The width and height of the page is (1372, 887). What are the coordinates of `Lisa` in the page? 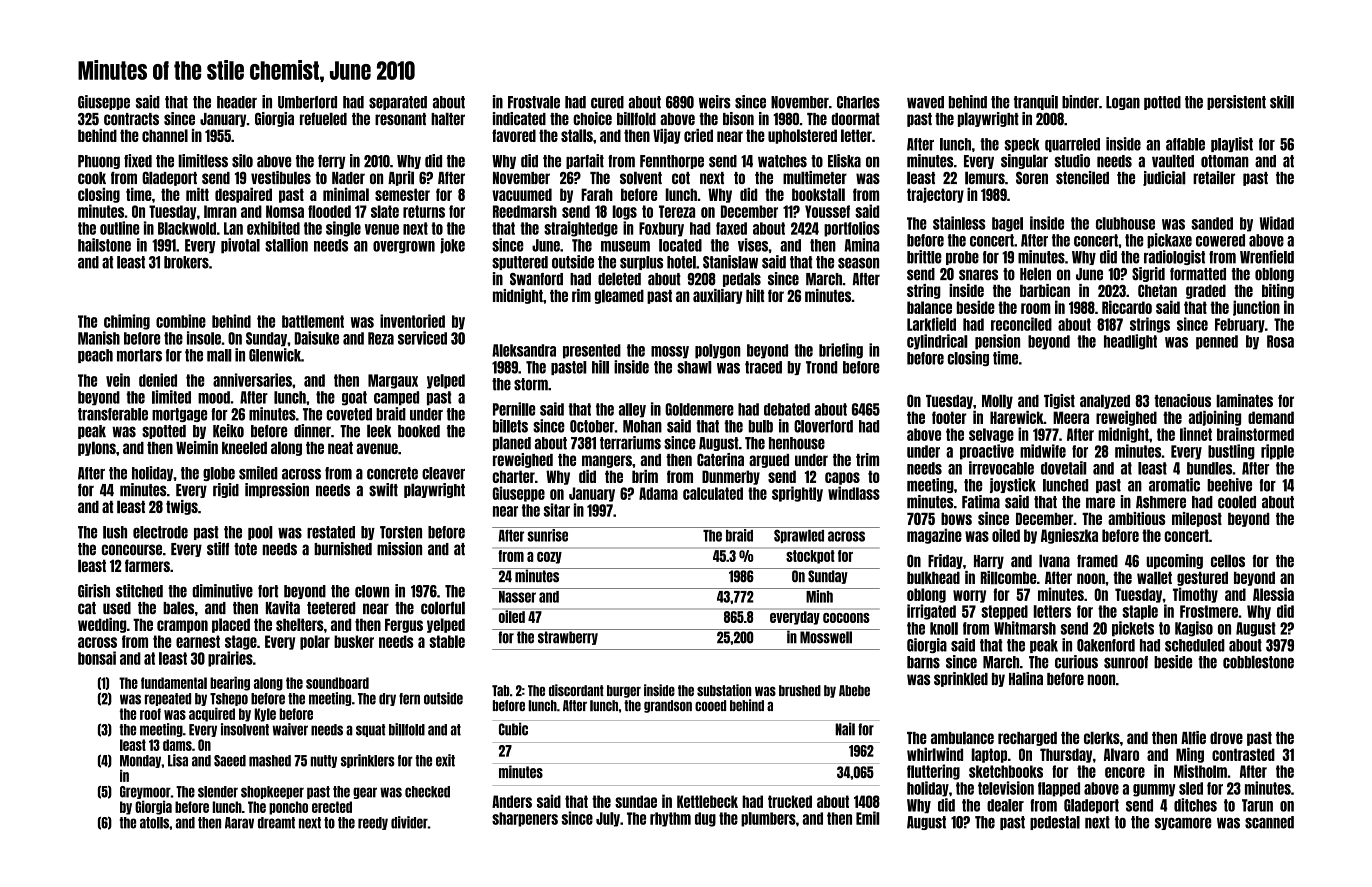 It's located at (178, 760).
